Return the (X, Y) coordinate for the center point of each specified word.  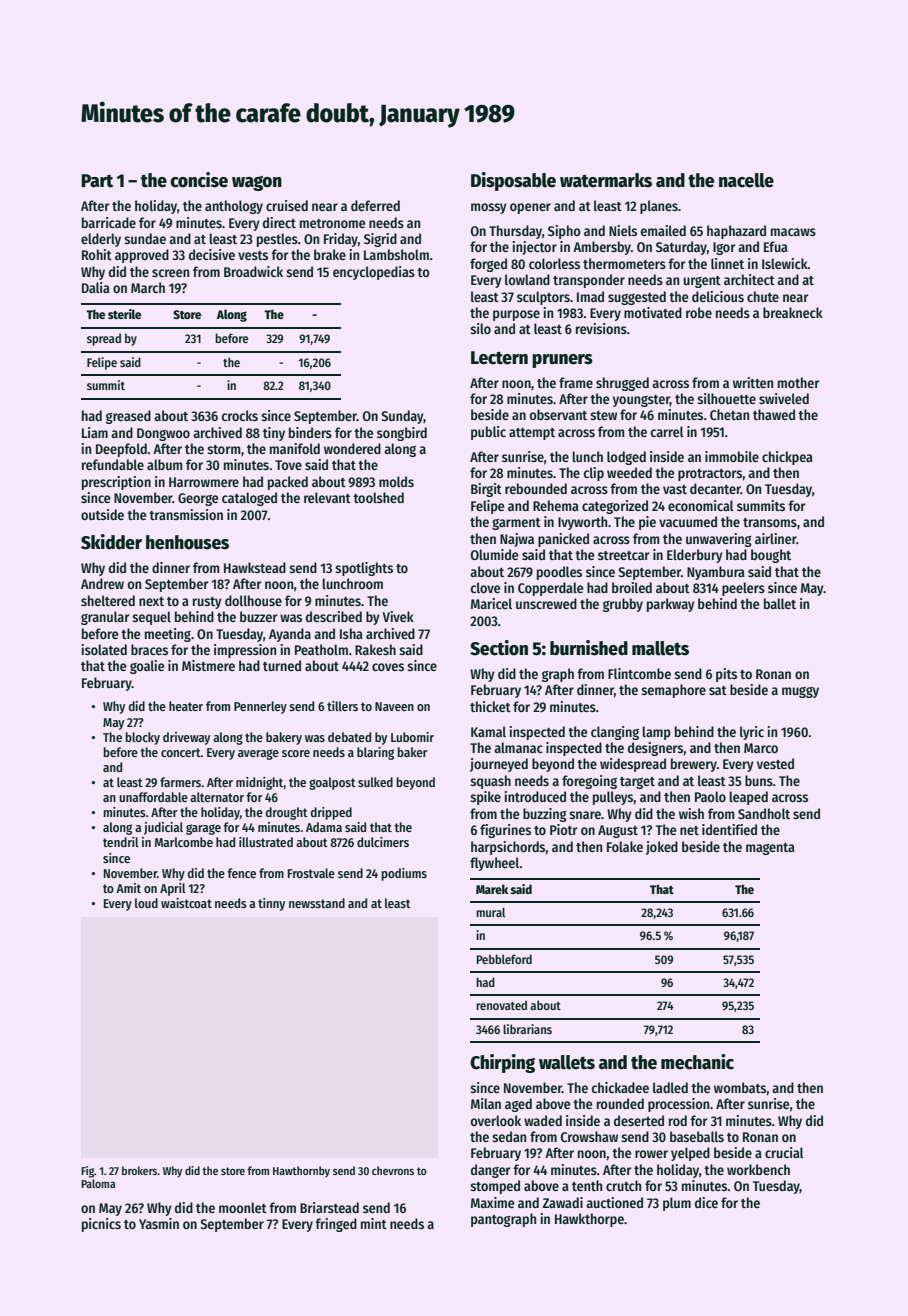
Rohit (97, 254)
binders (310, 432)
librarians (527, 1029)
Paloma (98, 1183)
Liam (95, 432)
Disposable (513, 181)
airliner (776, 538)
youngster (641, 401)
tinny (271, 904)
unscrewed (546, 603)
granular (105, 618)
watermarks (606, 180)
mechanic (697, 1062)
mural (490, 912)
